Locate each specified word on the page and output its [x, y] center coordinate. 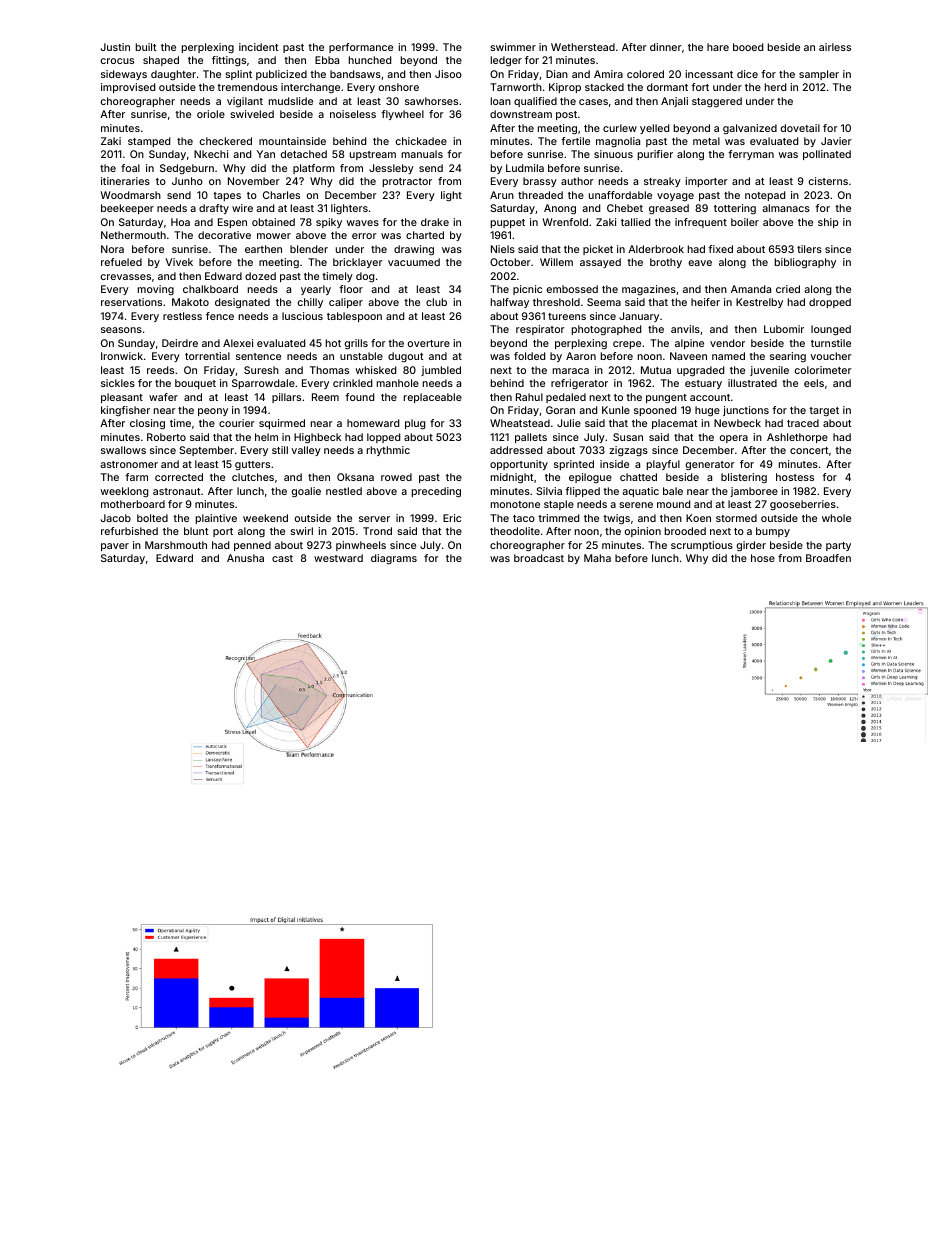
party [838, 546]
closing [147, 424]
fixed [720, 249]
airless [835, 47]
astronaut [177, 491]
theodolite [515, 531]
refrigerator [579, 384]
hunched [370, 60]
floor [351, 289]
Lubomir [784, 329]
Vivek [179, 262]
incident [259, 47]
